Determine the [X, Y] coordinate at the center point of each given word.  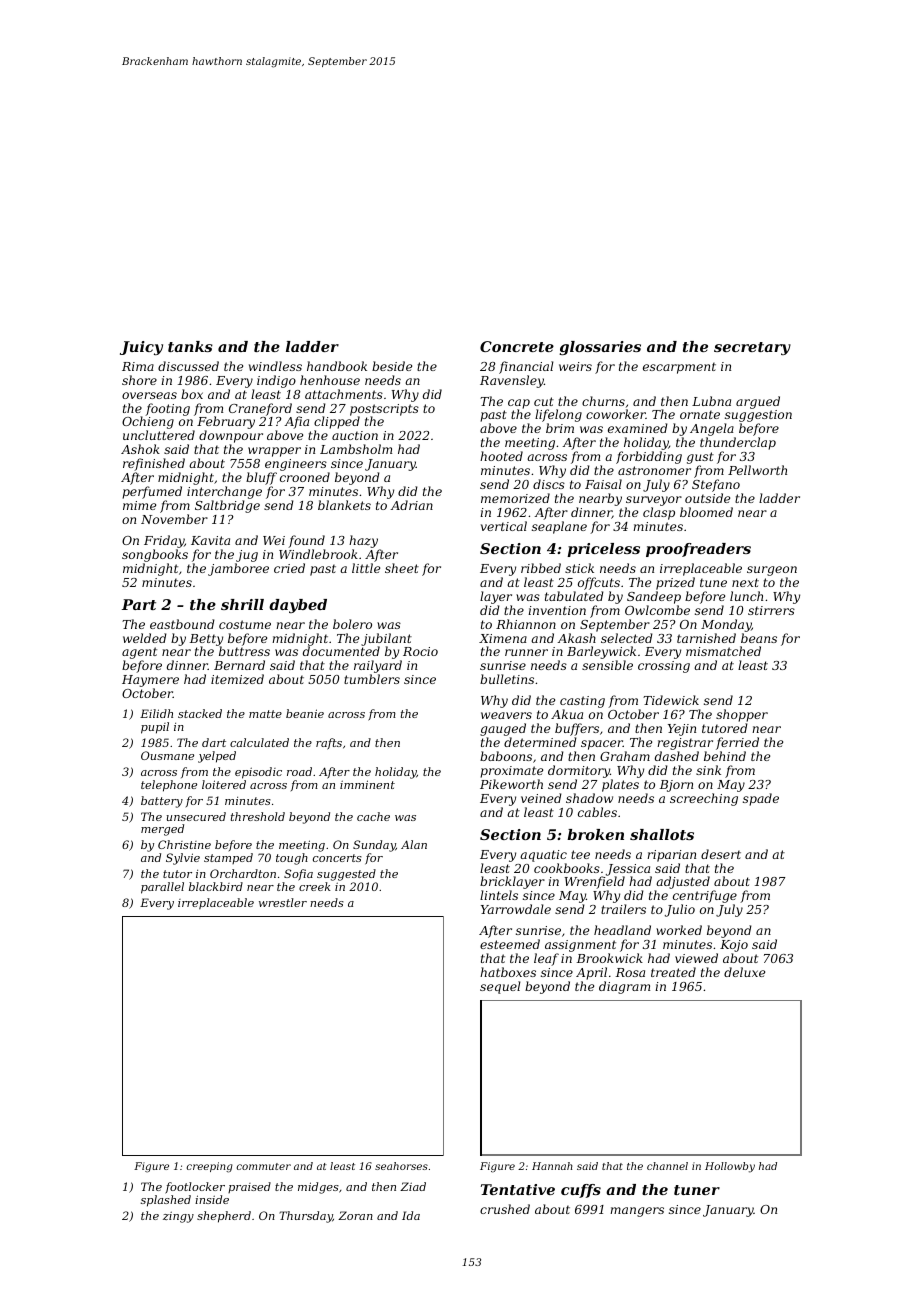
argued [758, 402]
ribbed [541, 568]
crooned [305, 477]
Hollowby [730, 1167]
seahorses [401, 1166]
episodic [258, 773]
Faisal [603, 484]
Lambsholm [356, 449]
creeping [210, 1167]
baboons [506, 756]
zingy [178, 1217]
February [226, 424]
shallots [662, 834]
